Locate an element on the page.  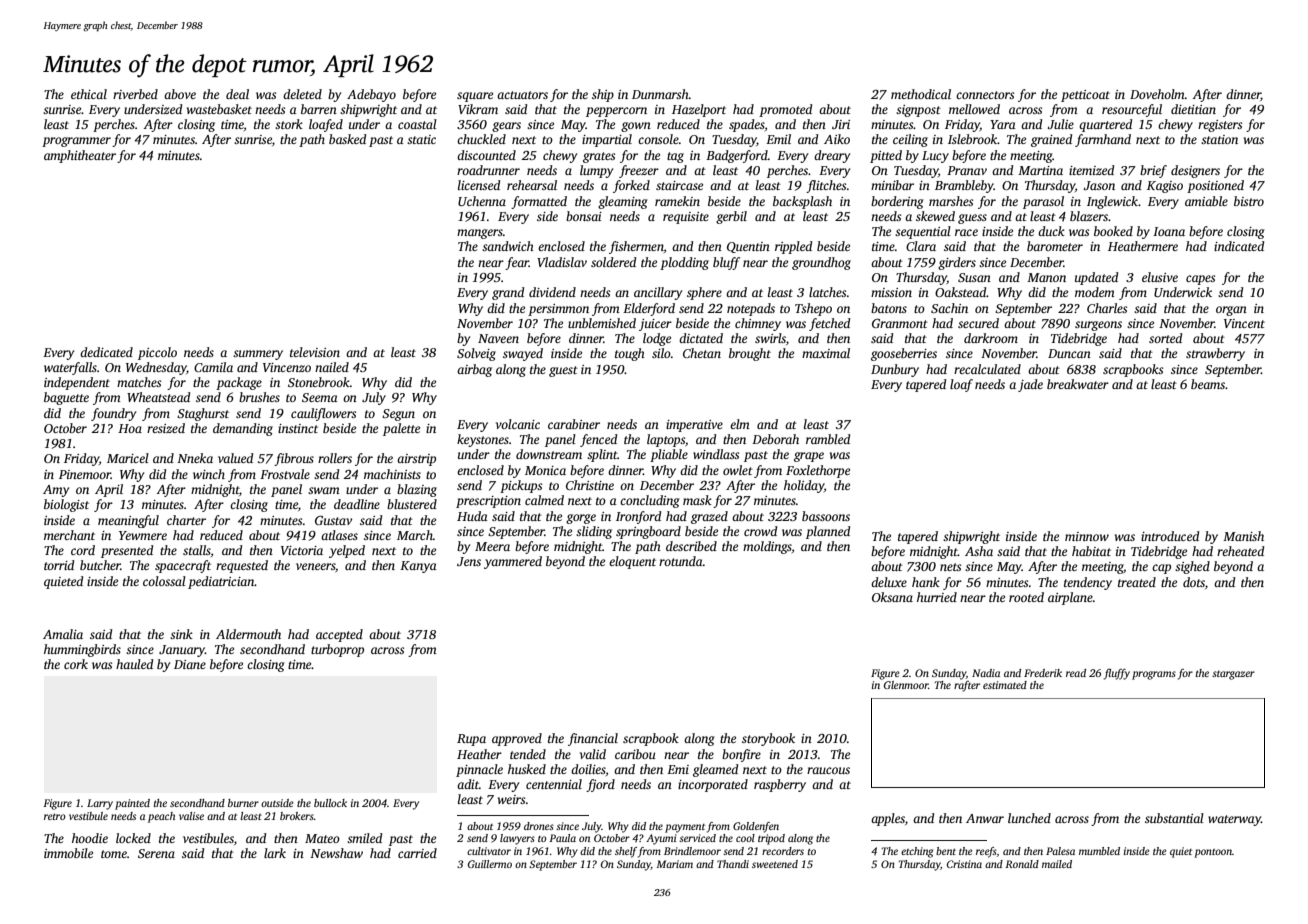
backsplash is located at coordinates (802, 202).
